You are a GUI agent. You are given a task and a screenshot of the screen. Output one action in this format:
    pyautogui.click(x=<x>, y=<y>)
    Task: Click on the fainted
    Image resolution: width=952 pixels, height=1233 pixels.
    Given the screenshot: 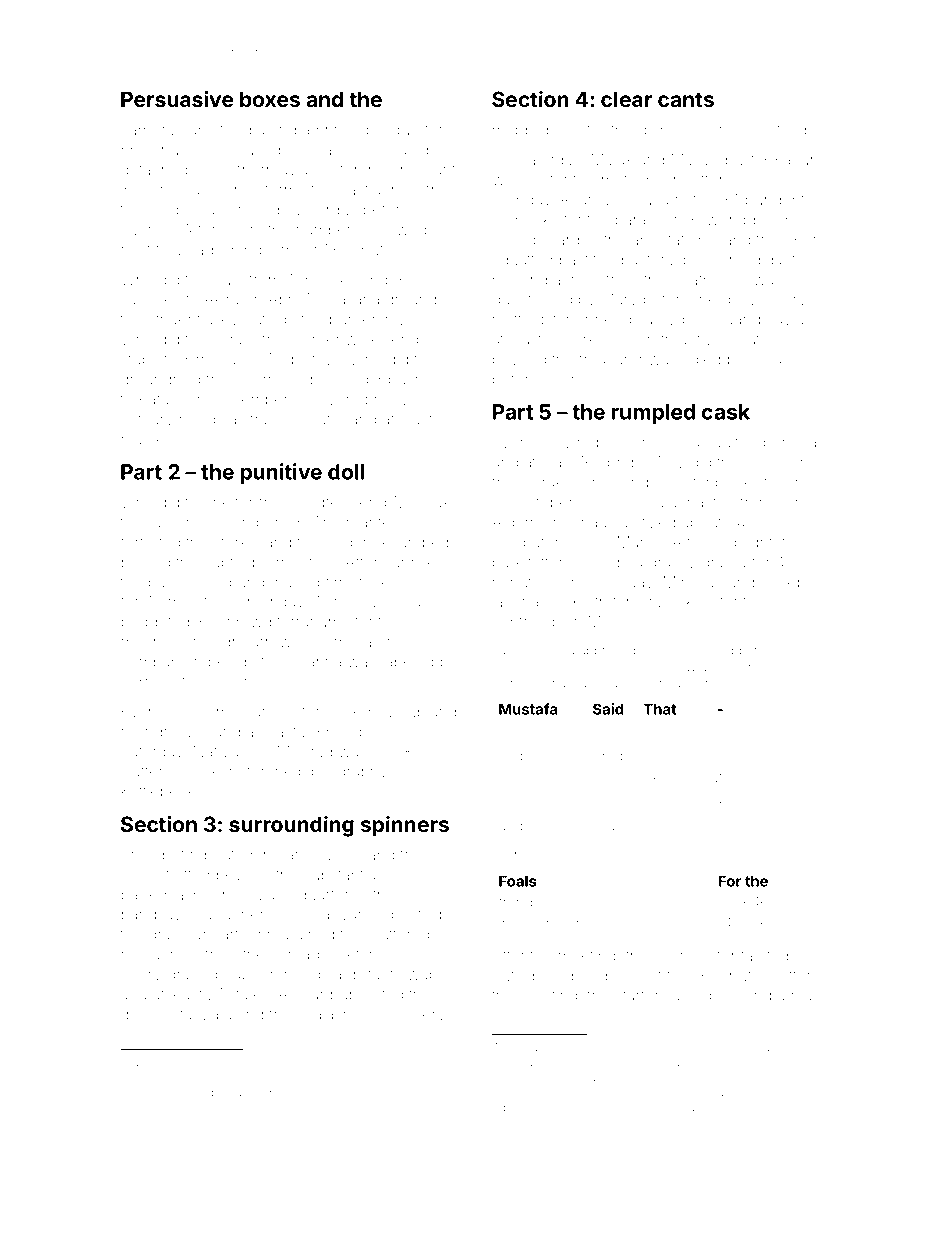 What is the action you would take?
    pyautogui.click(x=764, y=955)
